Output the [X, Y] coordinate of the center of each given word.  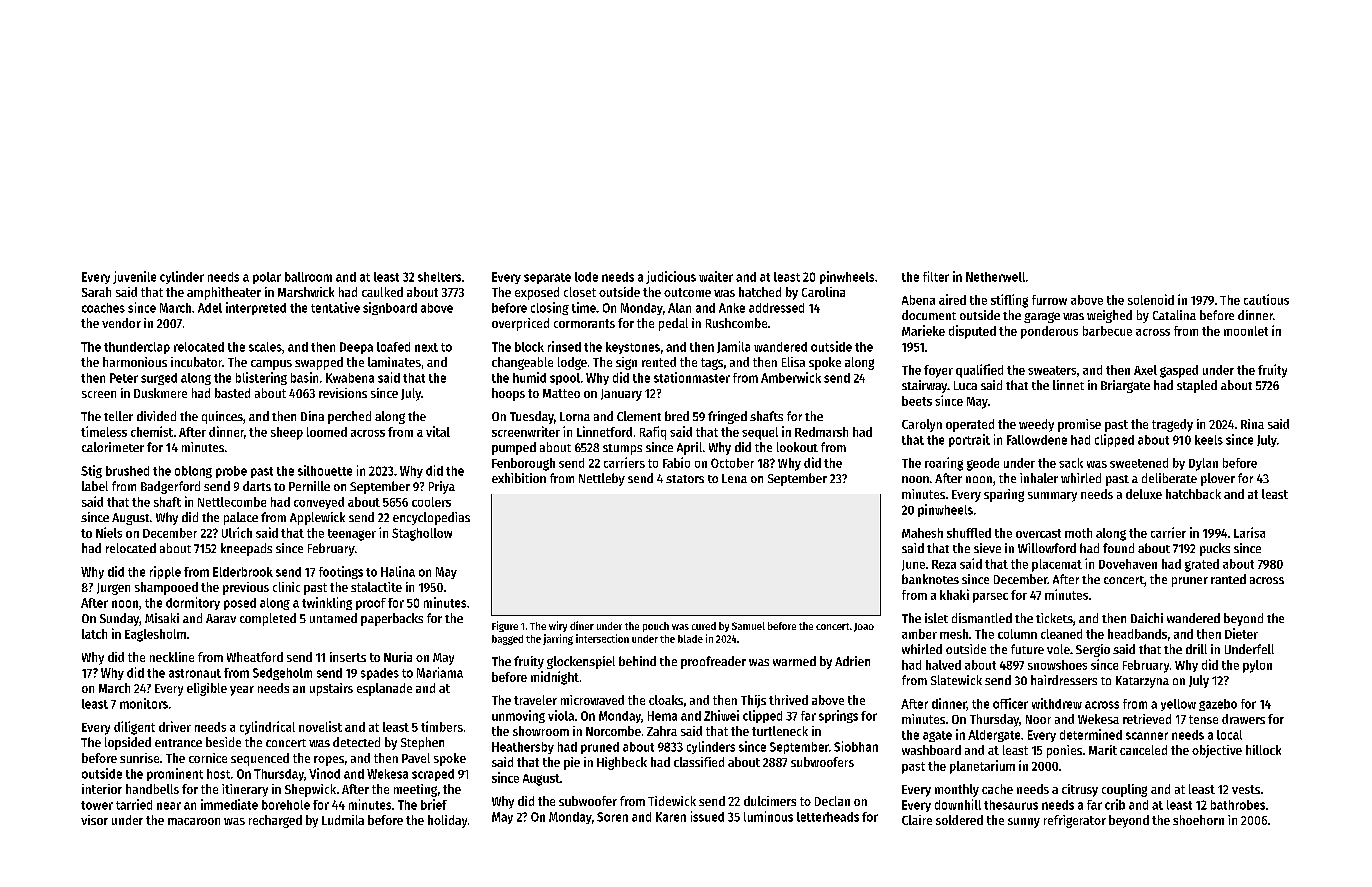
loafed [393, 347]
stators [685, 479]
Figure [505, 626]
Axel [1145, 370]
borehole [286, 805]
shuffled [969, 533]
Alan [679, 308]
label [95, 486]
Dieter [1241, 633]
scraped [433, 775]
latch [94, 634]
